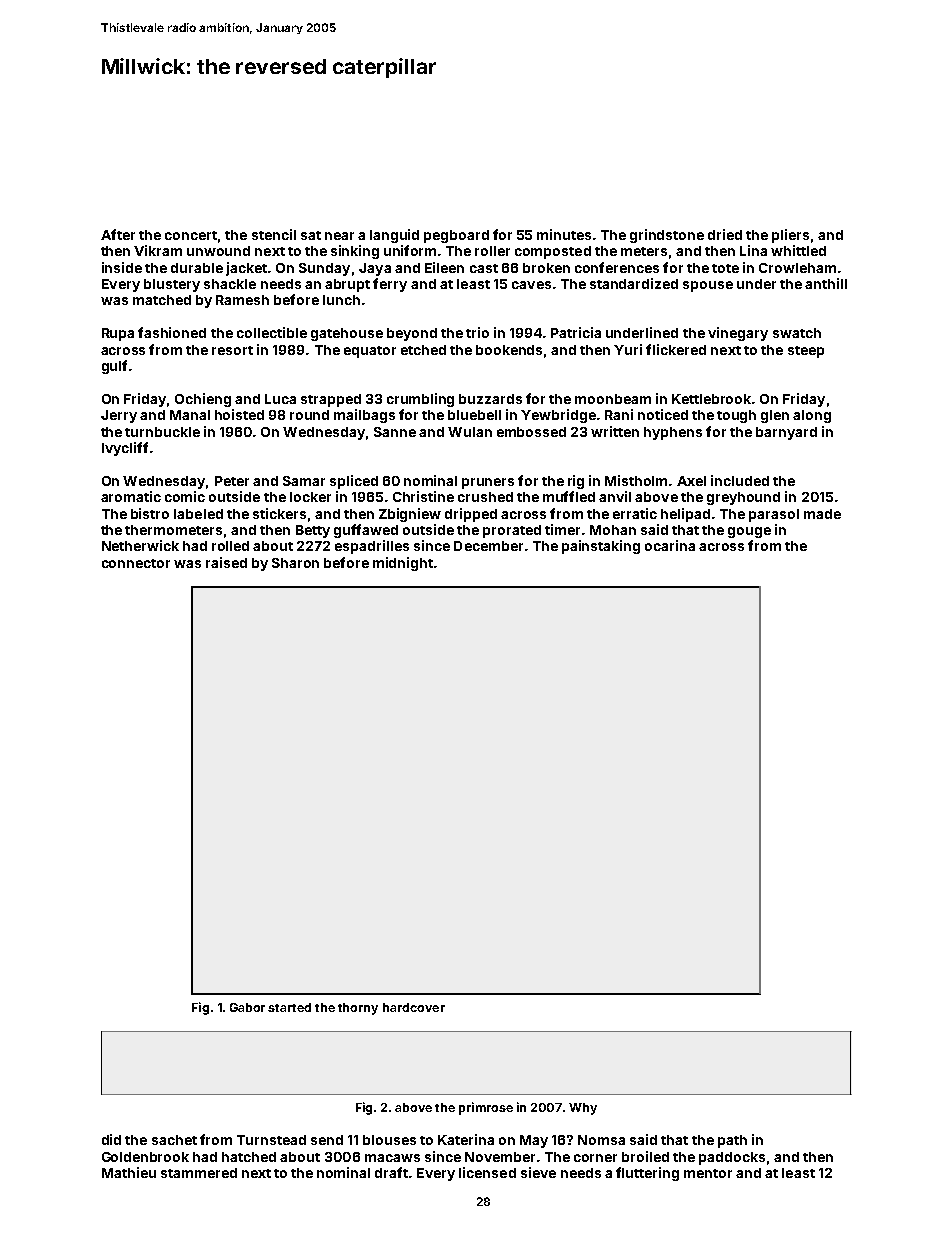 This screenshot has height=1233, width=952. What do you see at coordinates (136, 563) in the screenshot?
I see `connector` at bounding box center [136, 563].
